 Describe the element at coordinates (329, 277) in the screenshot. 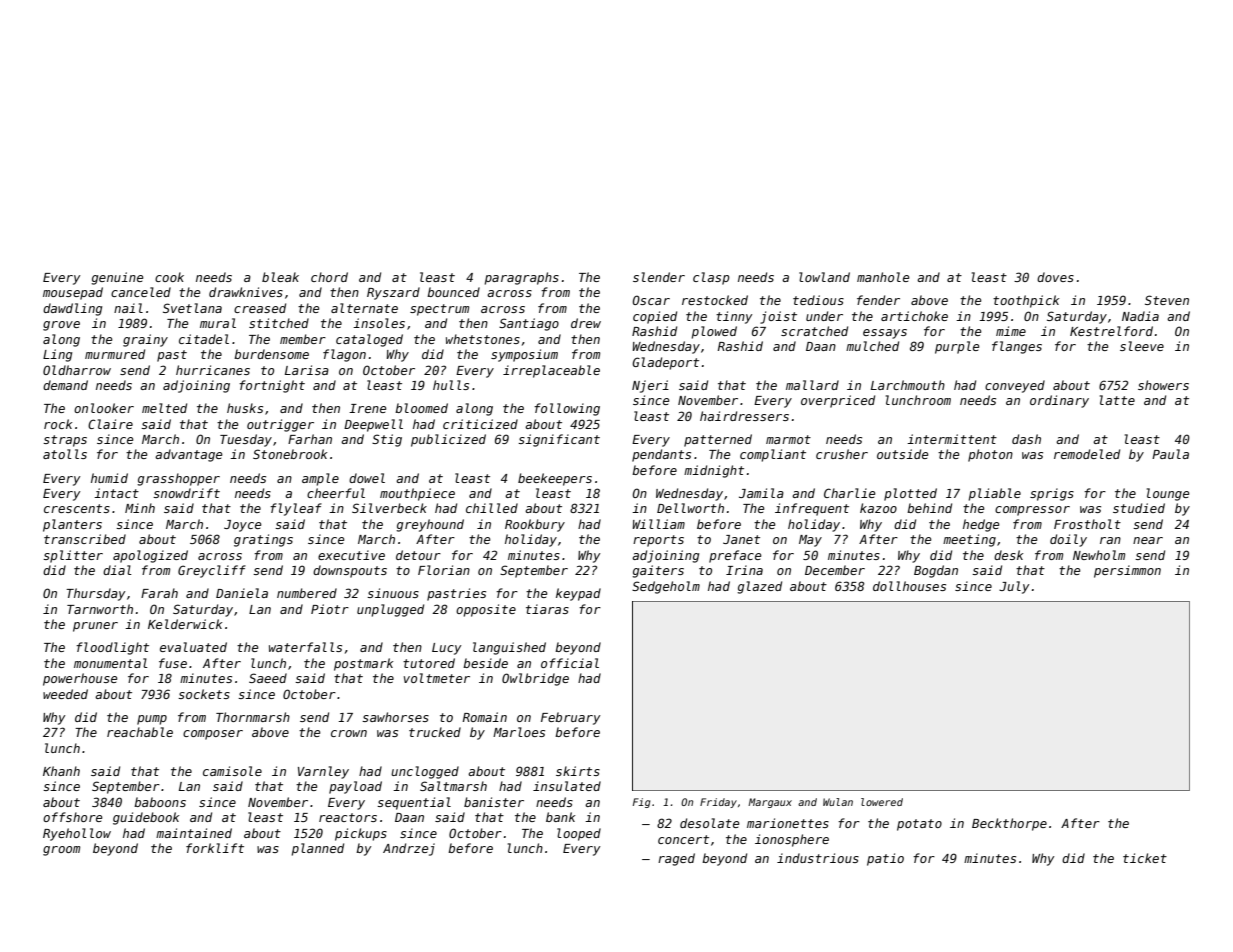

I see `chord` at that location.
